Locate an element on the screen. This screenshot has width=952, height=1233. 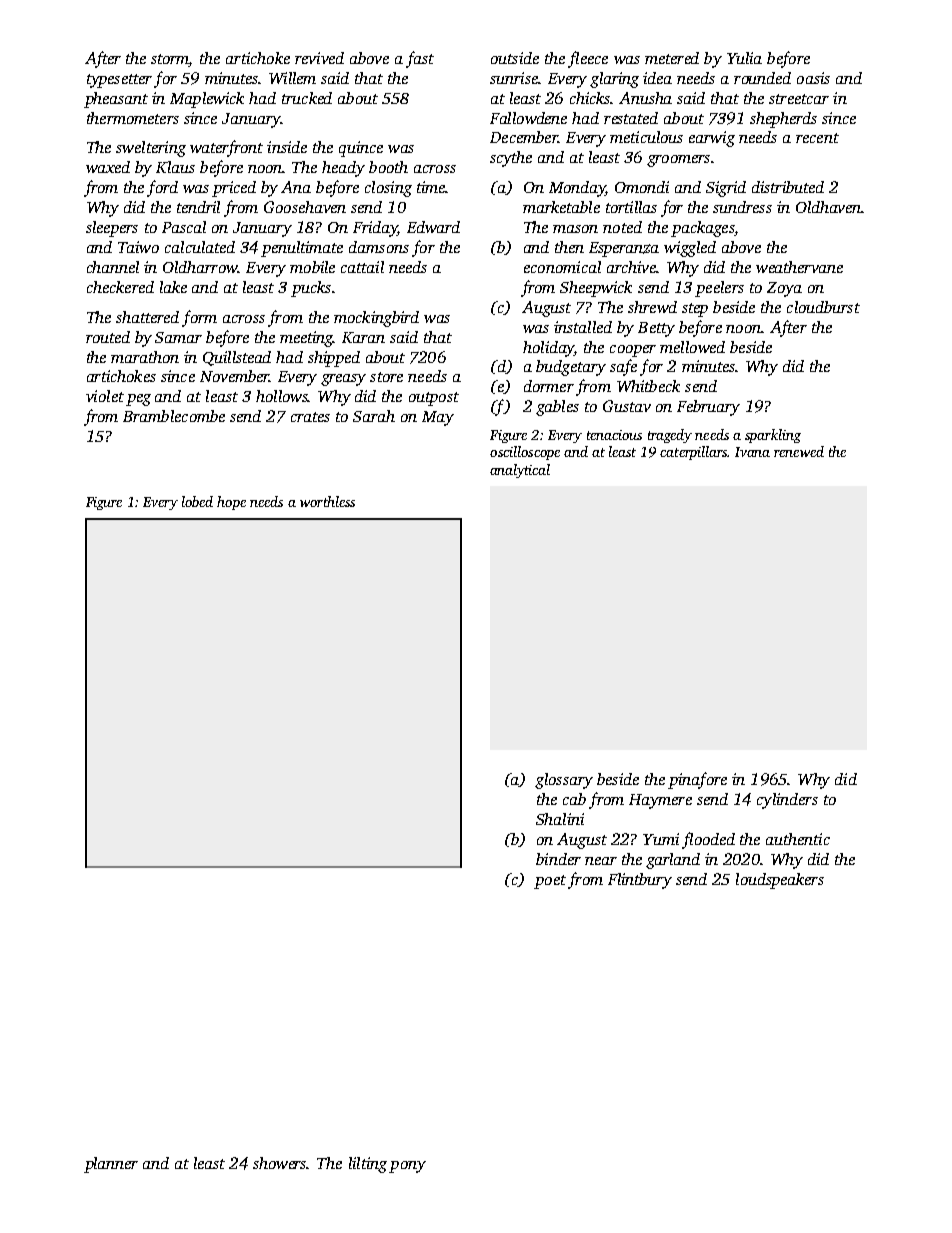
Shalini is located at coordinates (560, 819).
